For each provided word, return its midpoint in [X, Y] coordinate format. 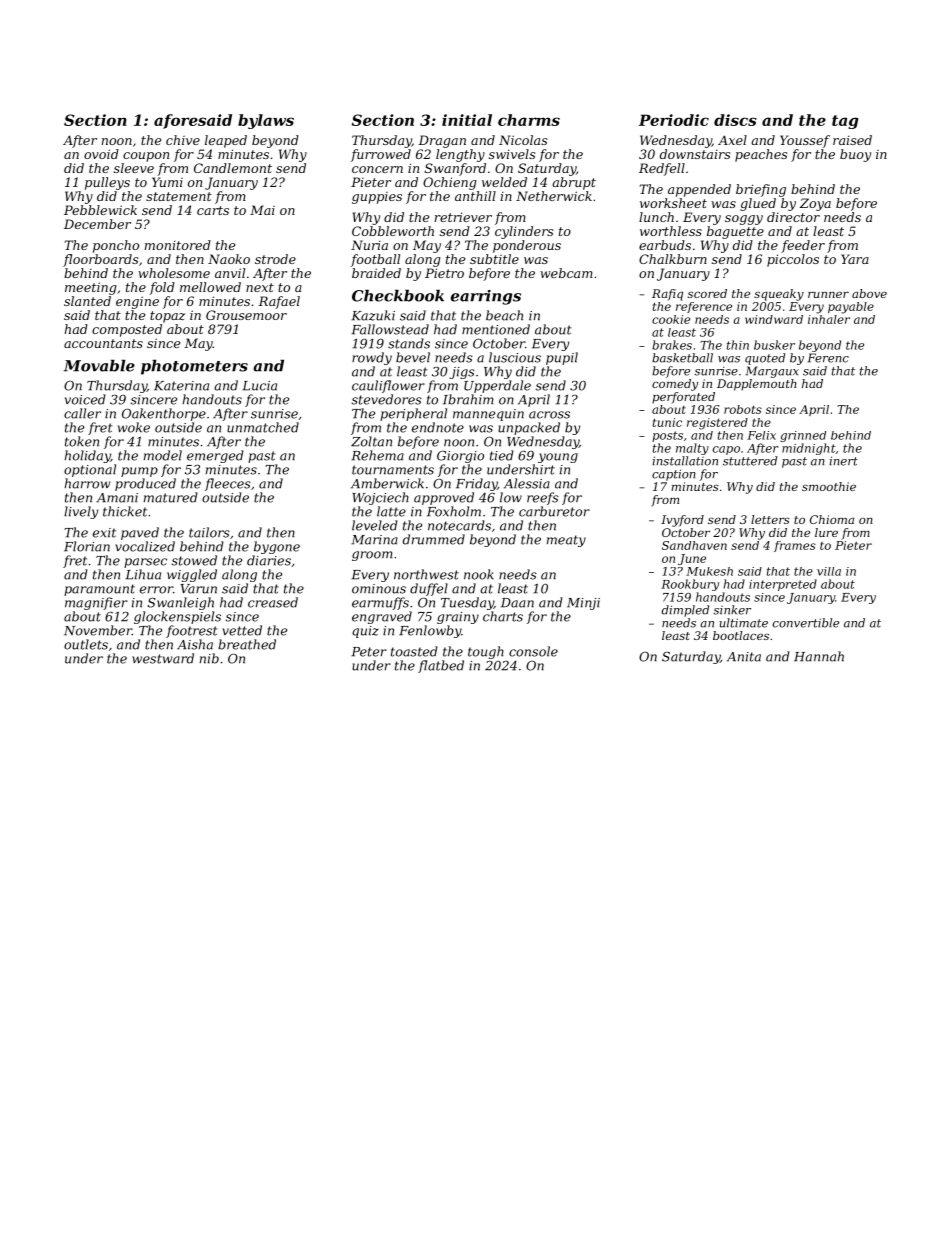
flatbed [441, 666]
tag [845, 122]
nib [209, 658]
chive [183, 140]
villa [829, 571]
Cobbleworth [393, 231]
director [793, 217]
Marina [374, 540]
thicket [125, 511]
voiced [85, 399]
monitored [178, 245]
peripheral [413, 414]
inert [843, 461]
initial [467, 120]
